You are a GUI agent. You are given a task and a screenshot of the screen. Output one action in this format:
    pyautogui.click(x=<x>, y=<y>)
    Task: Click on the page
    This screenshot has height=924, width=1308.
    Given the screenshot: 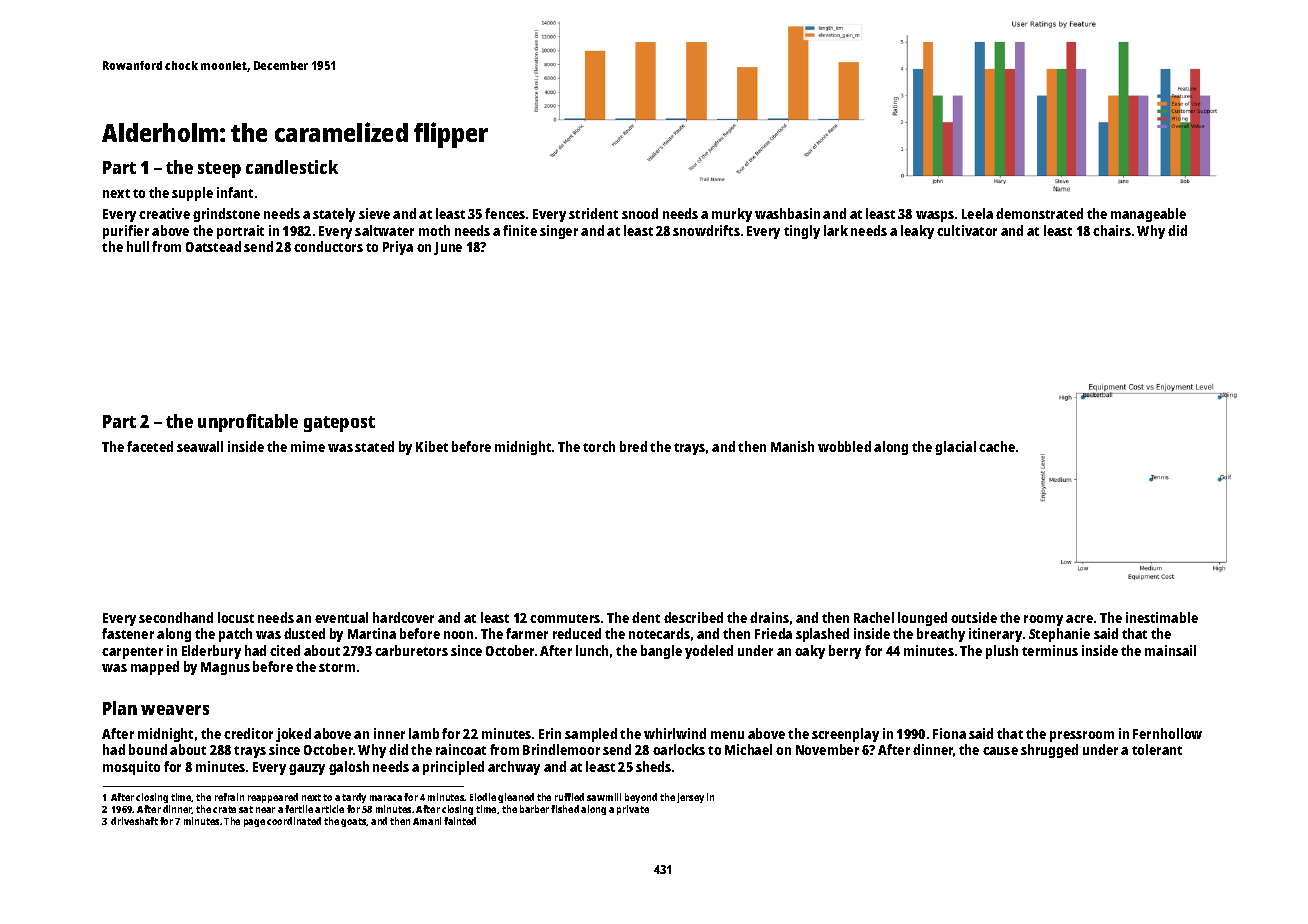 What is the action you would take?
    pyautogui.click(x=254, y=823)
